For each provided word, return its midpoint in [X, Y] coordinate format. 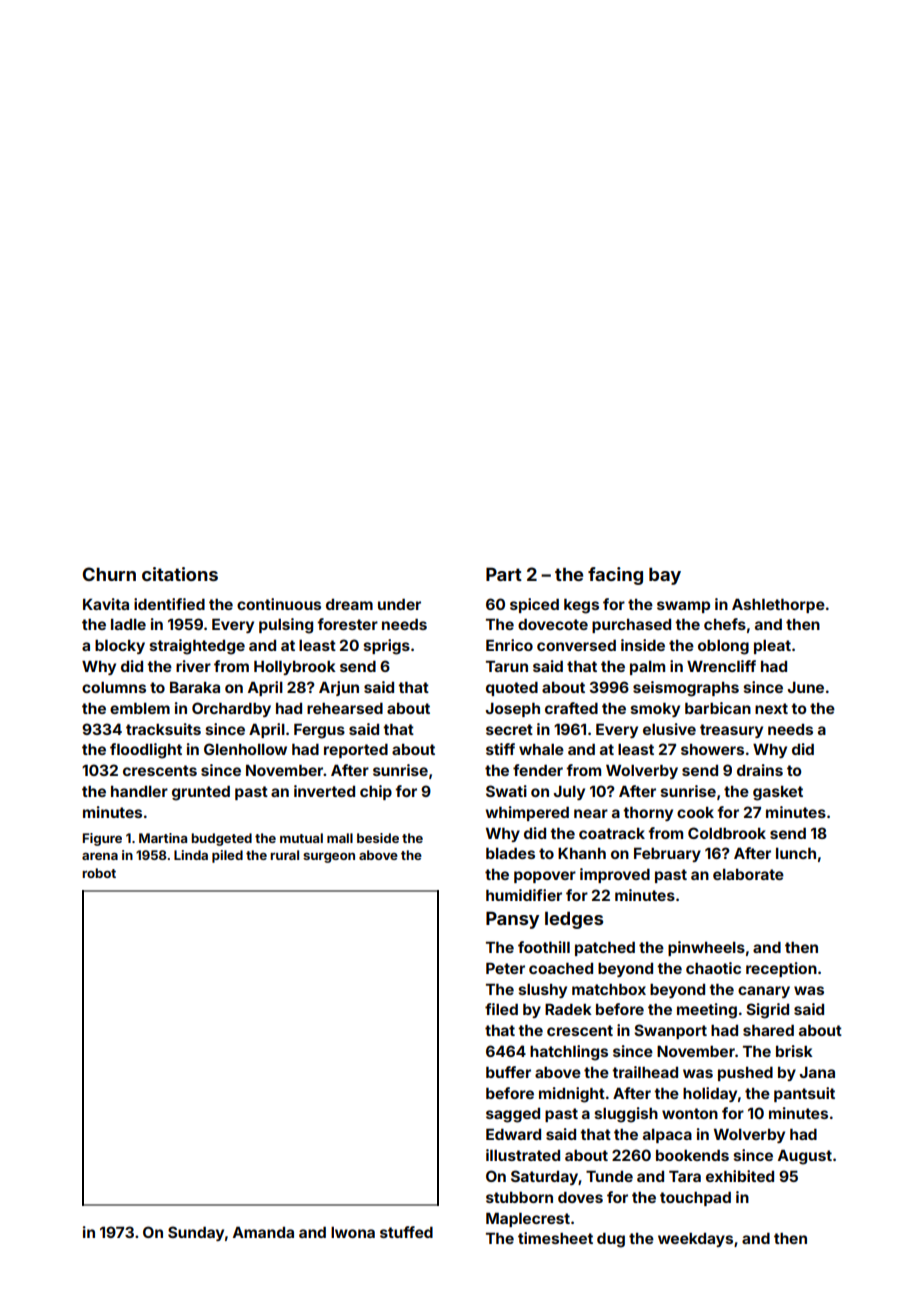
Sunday [196, 1233]
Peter [505, 968]
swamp [683, 607]
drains [760, 770]
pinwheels [706, 948]
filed [501, 1009]
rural [284, 855]
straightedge [197, 647]
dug [611, 1240]
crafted [571, 708]
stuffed [406, 1232]
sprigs [387, 647]
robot [99, 873]
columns [114, 687]
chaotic [713, 968]
